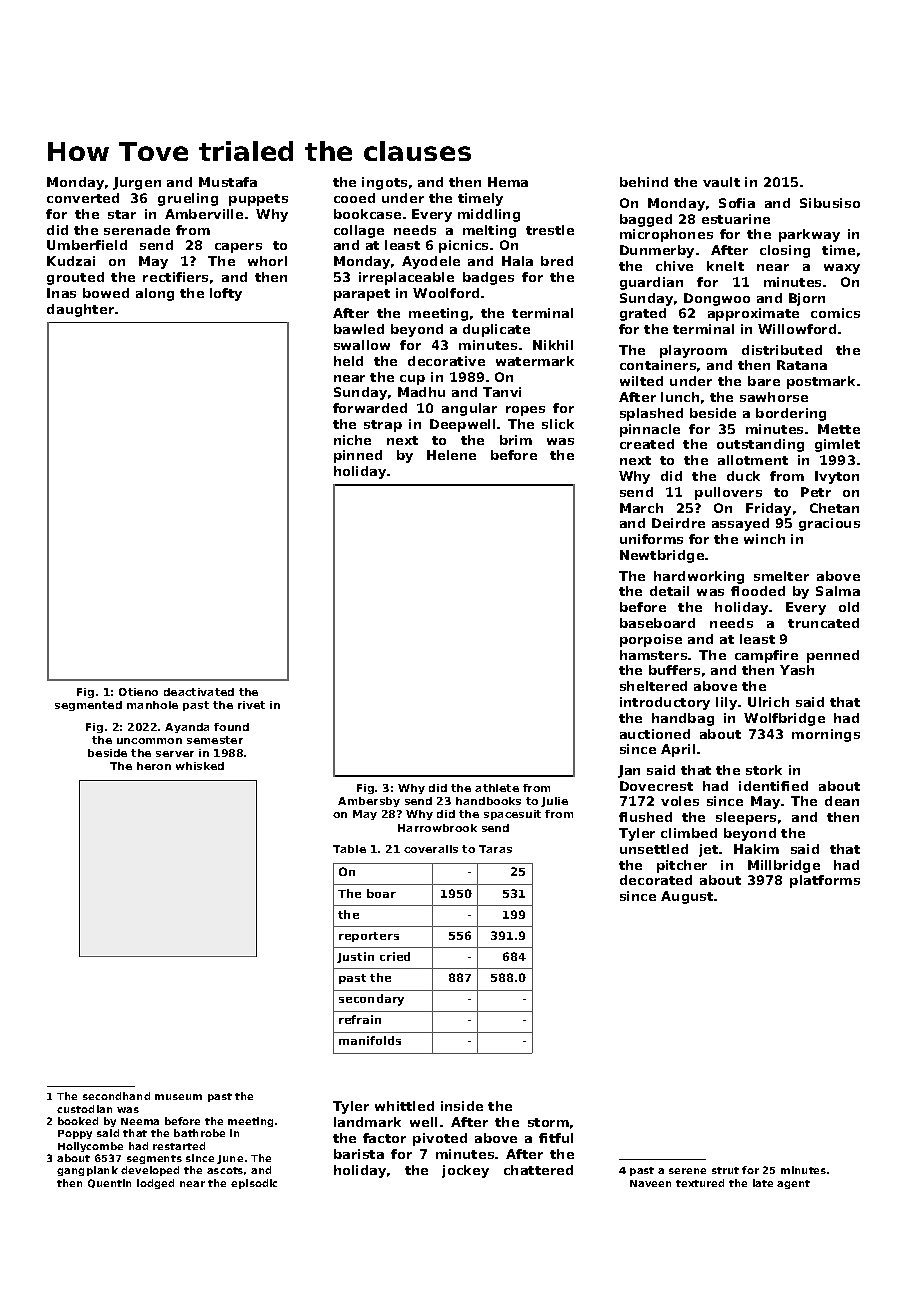 Image resolution: width=908 pixels, height=1316 pixels. I want to click on athlete, so click(497, 788).
